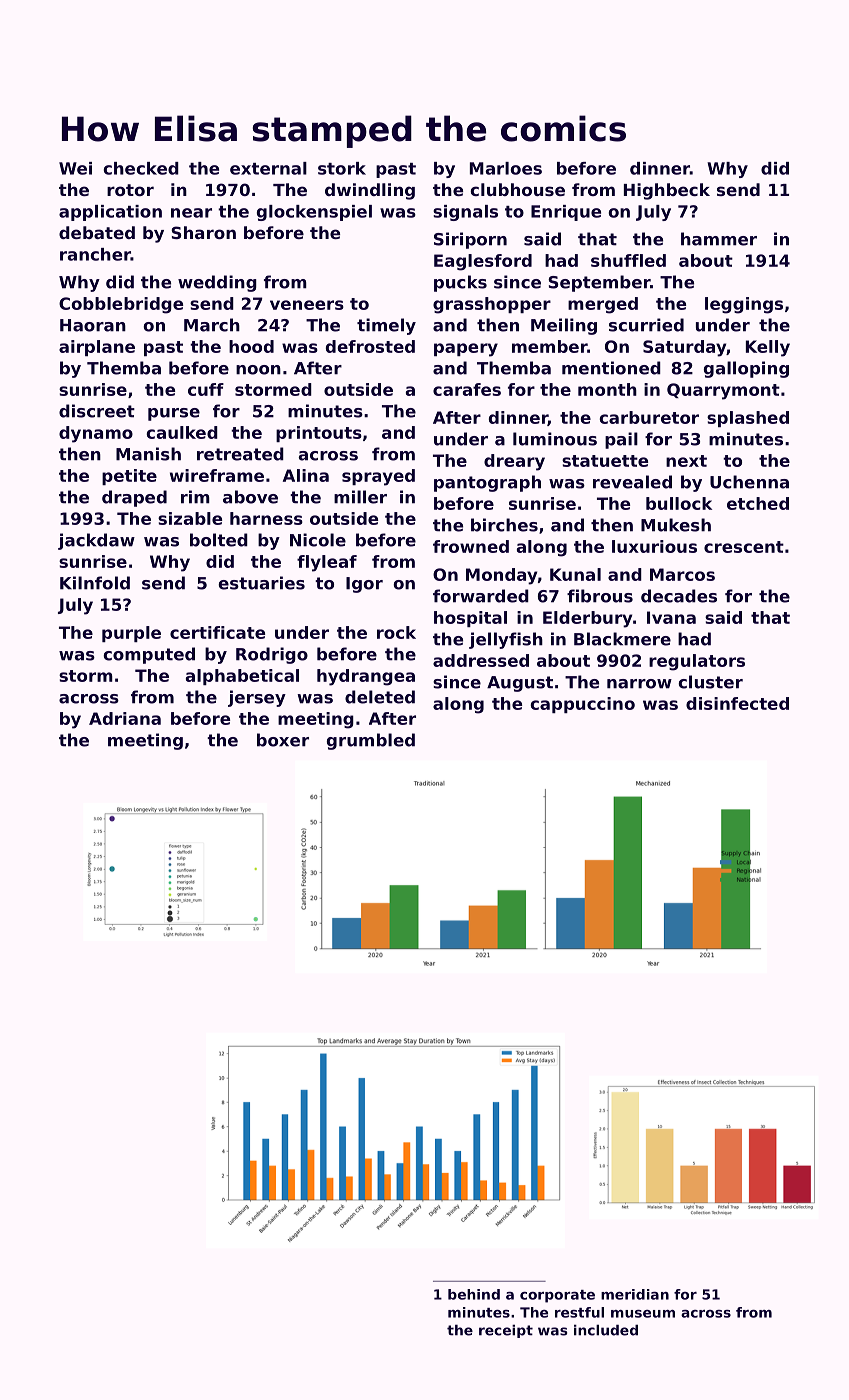 The width and height of the page is (849, 1400). What do you see at coordinates (506, 1331) in the page?
I see `receipt` at bounding box center [506, 1331].
